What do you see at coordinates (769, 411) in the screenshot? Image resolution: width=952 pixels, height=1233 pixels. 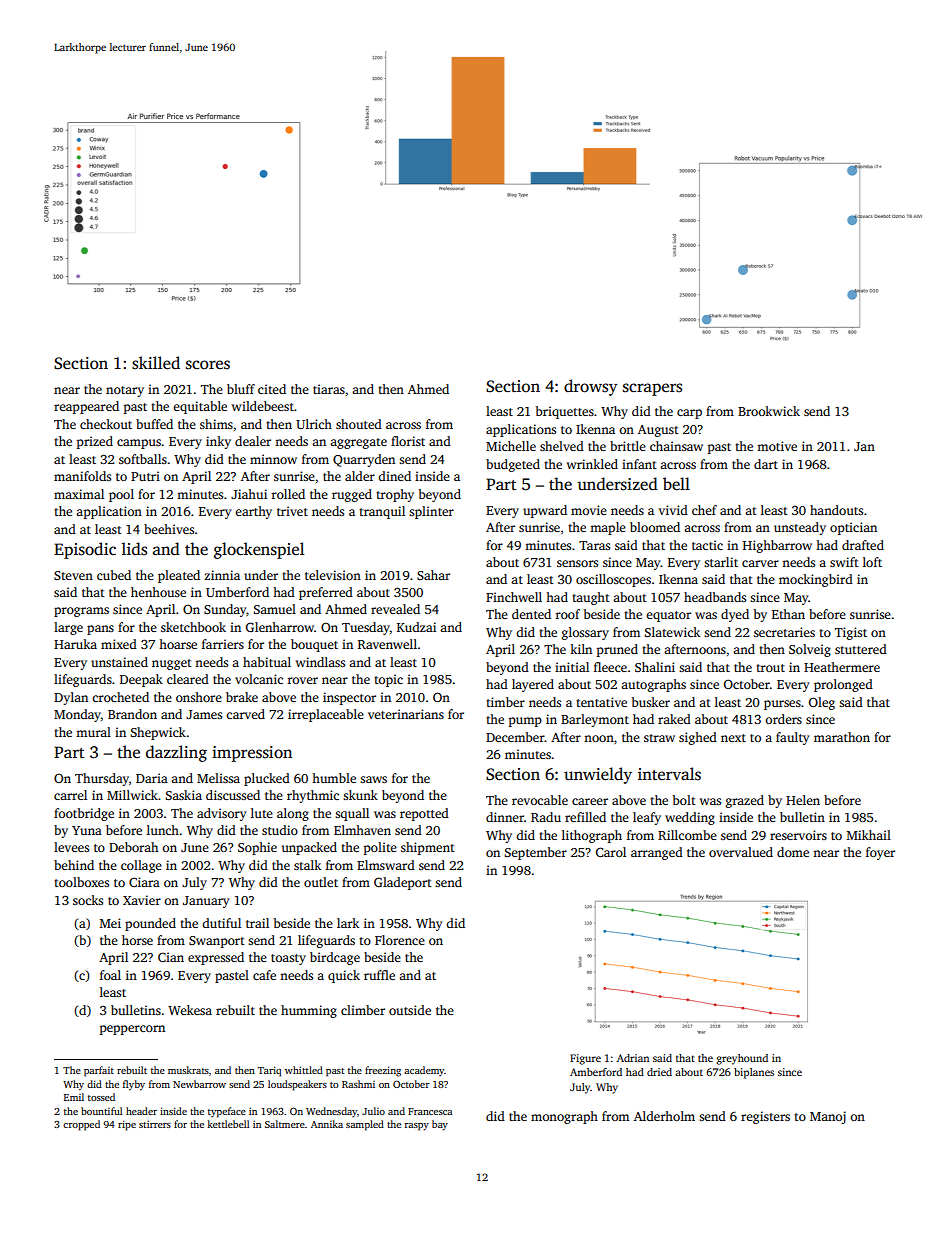 I see `Brookwick` at bounding box center [769, 411].
